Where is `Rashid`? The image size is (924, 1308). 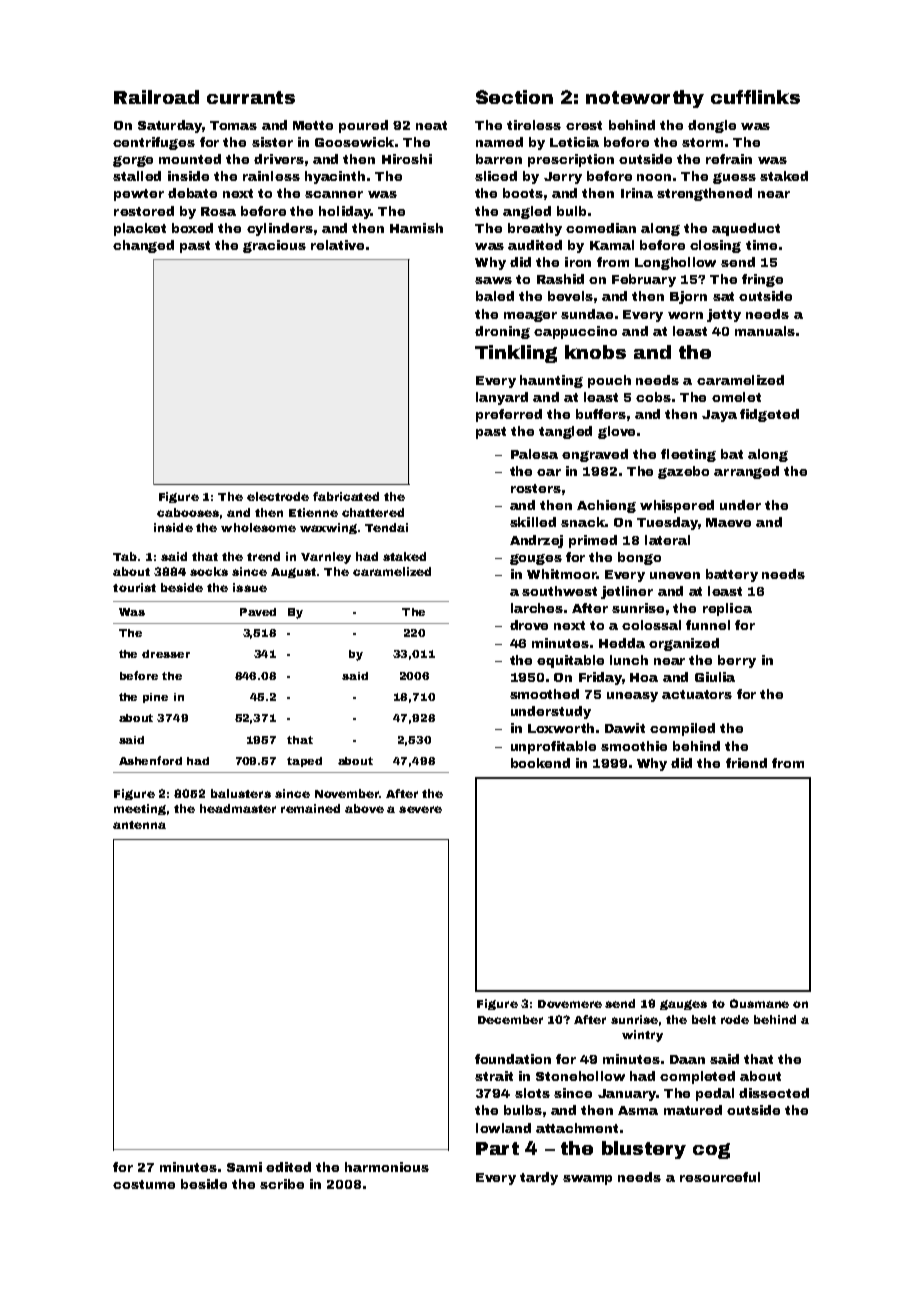 Rashid is located at coordinates (560, 279).
